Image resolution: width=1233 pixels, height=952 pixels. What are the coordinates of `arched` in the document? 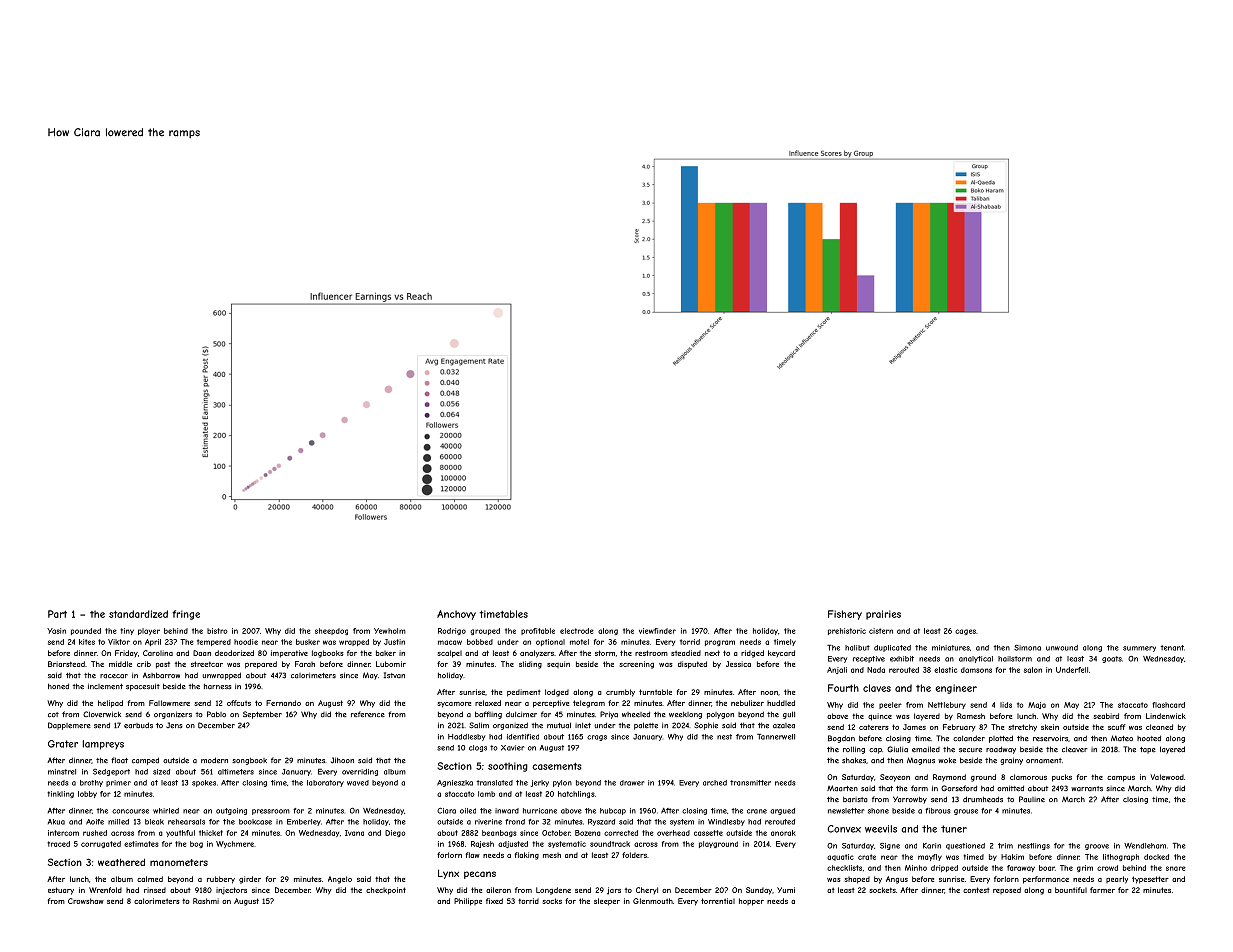 It's located at (715, 783).
